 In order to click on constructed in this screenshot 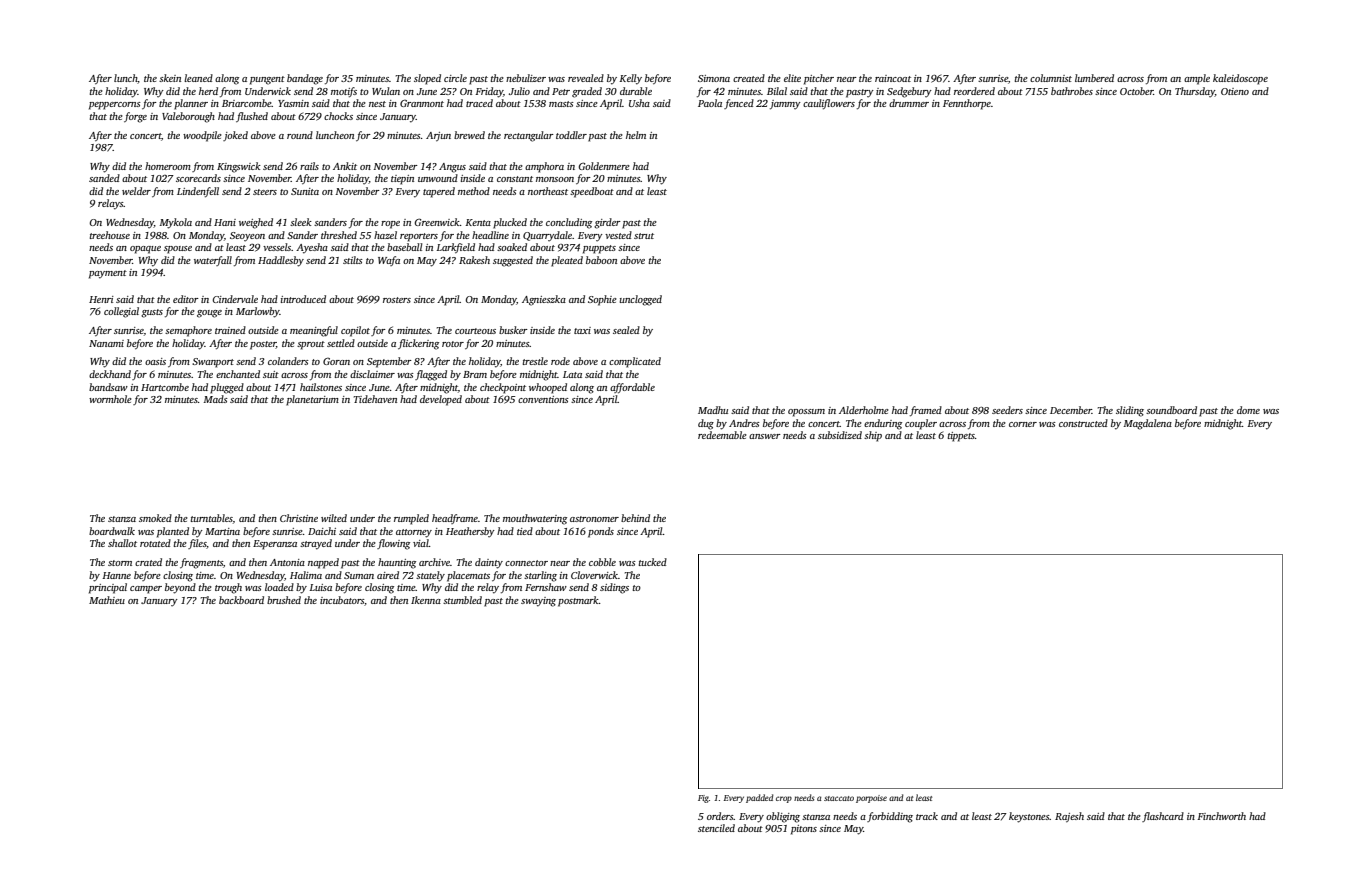, I will do `click(1083, 423)`.
